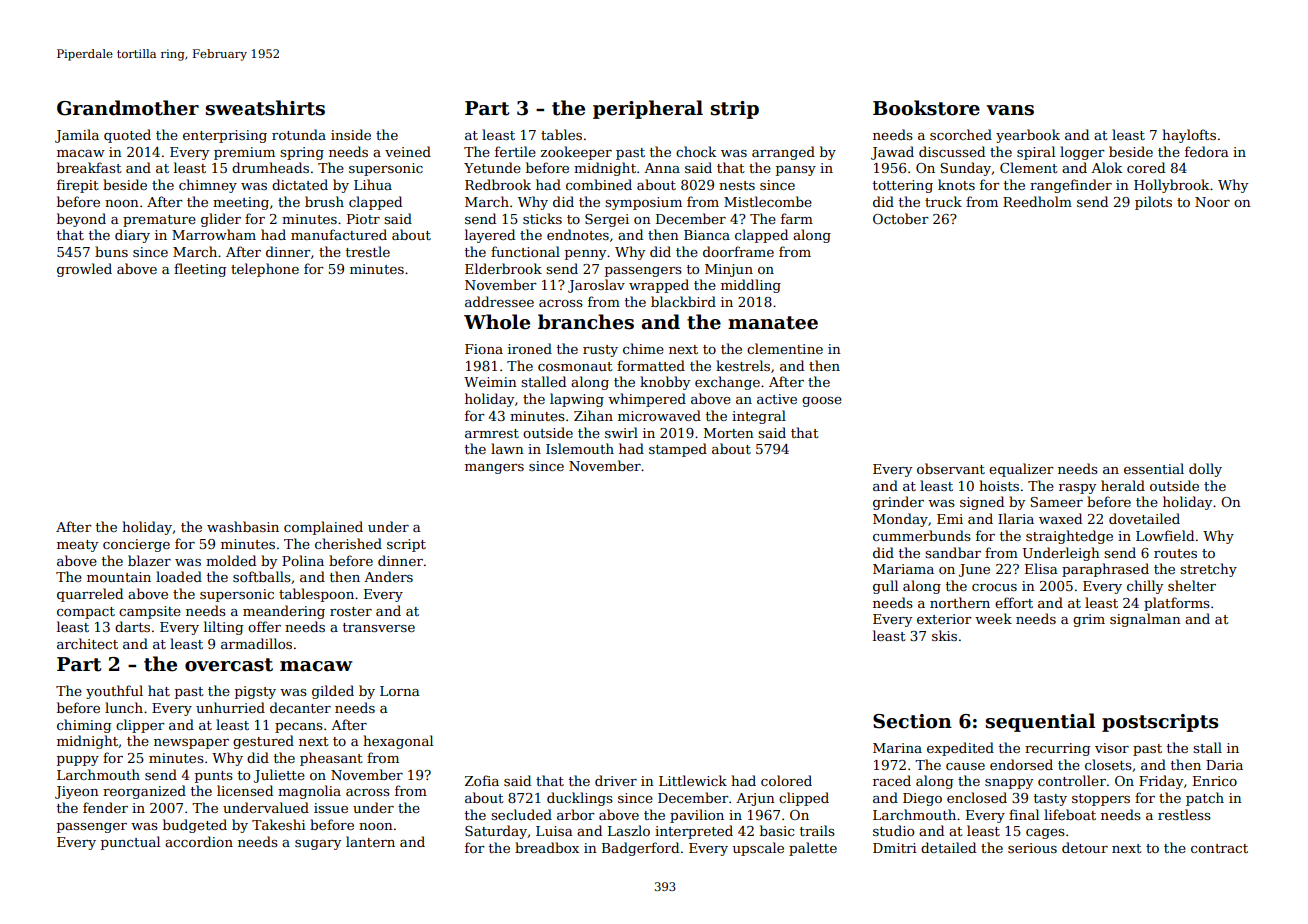  I want to click on Mistlecombe, so click(768, 201).
